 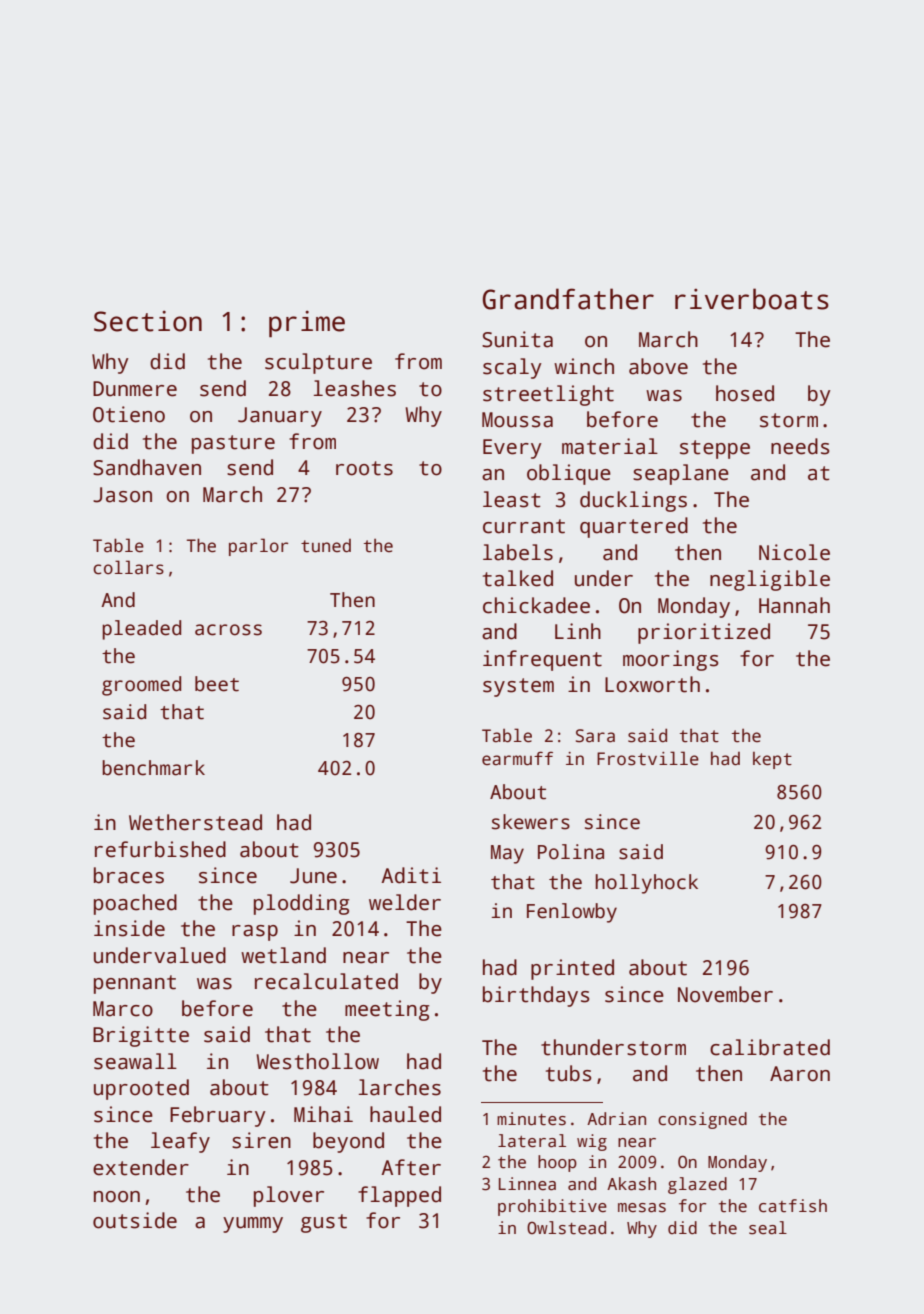 I want to click on leashes, so click(x=355, y=388).
